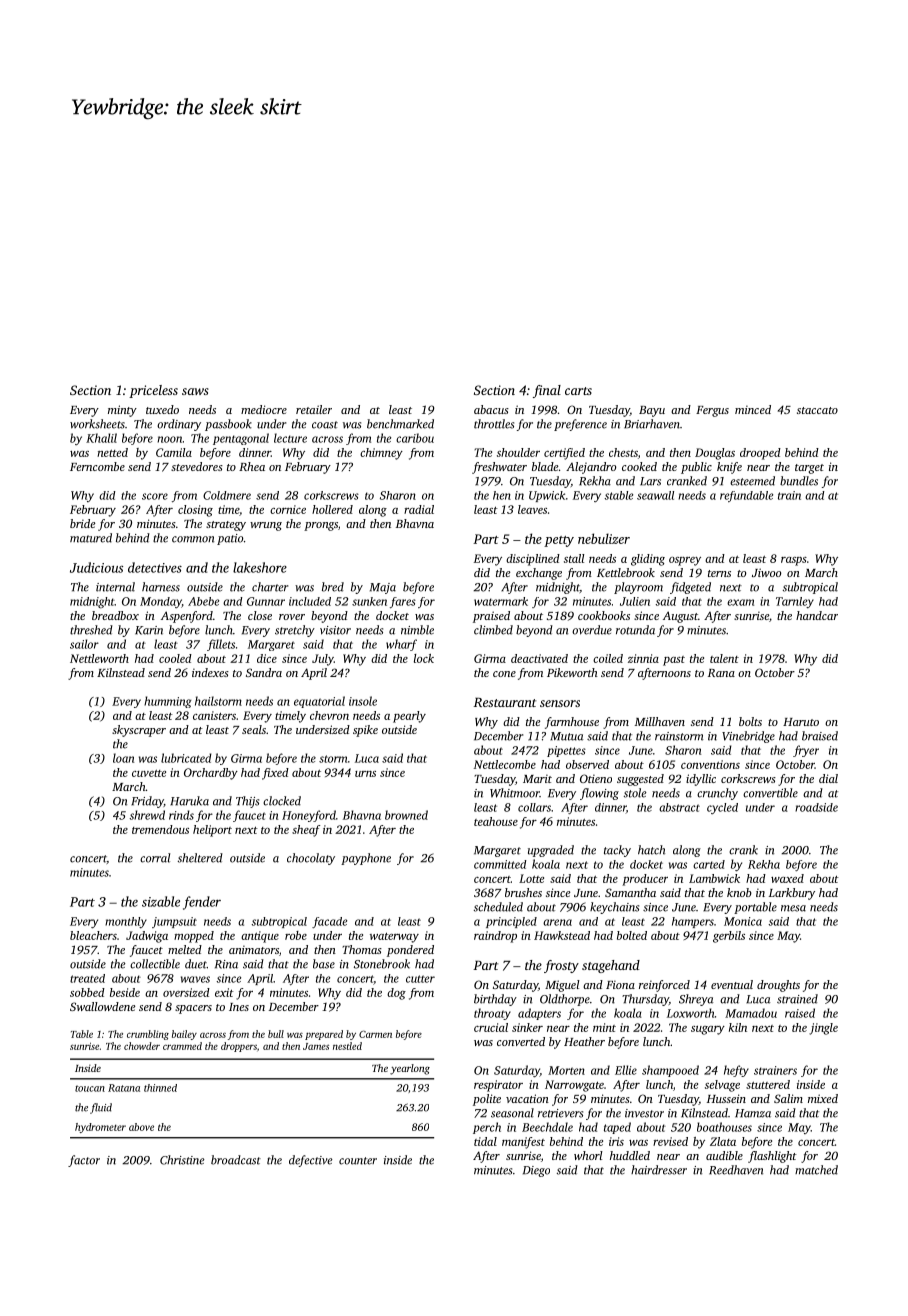 The width and height of the page is (908, 1316). What do you see at coordinates (314, 409) in the page?
I see `retailer` at bounding box center [314, 409].
